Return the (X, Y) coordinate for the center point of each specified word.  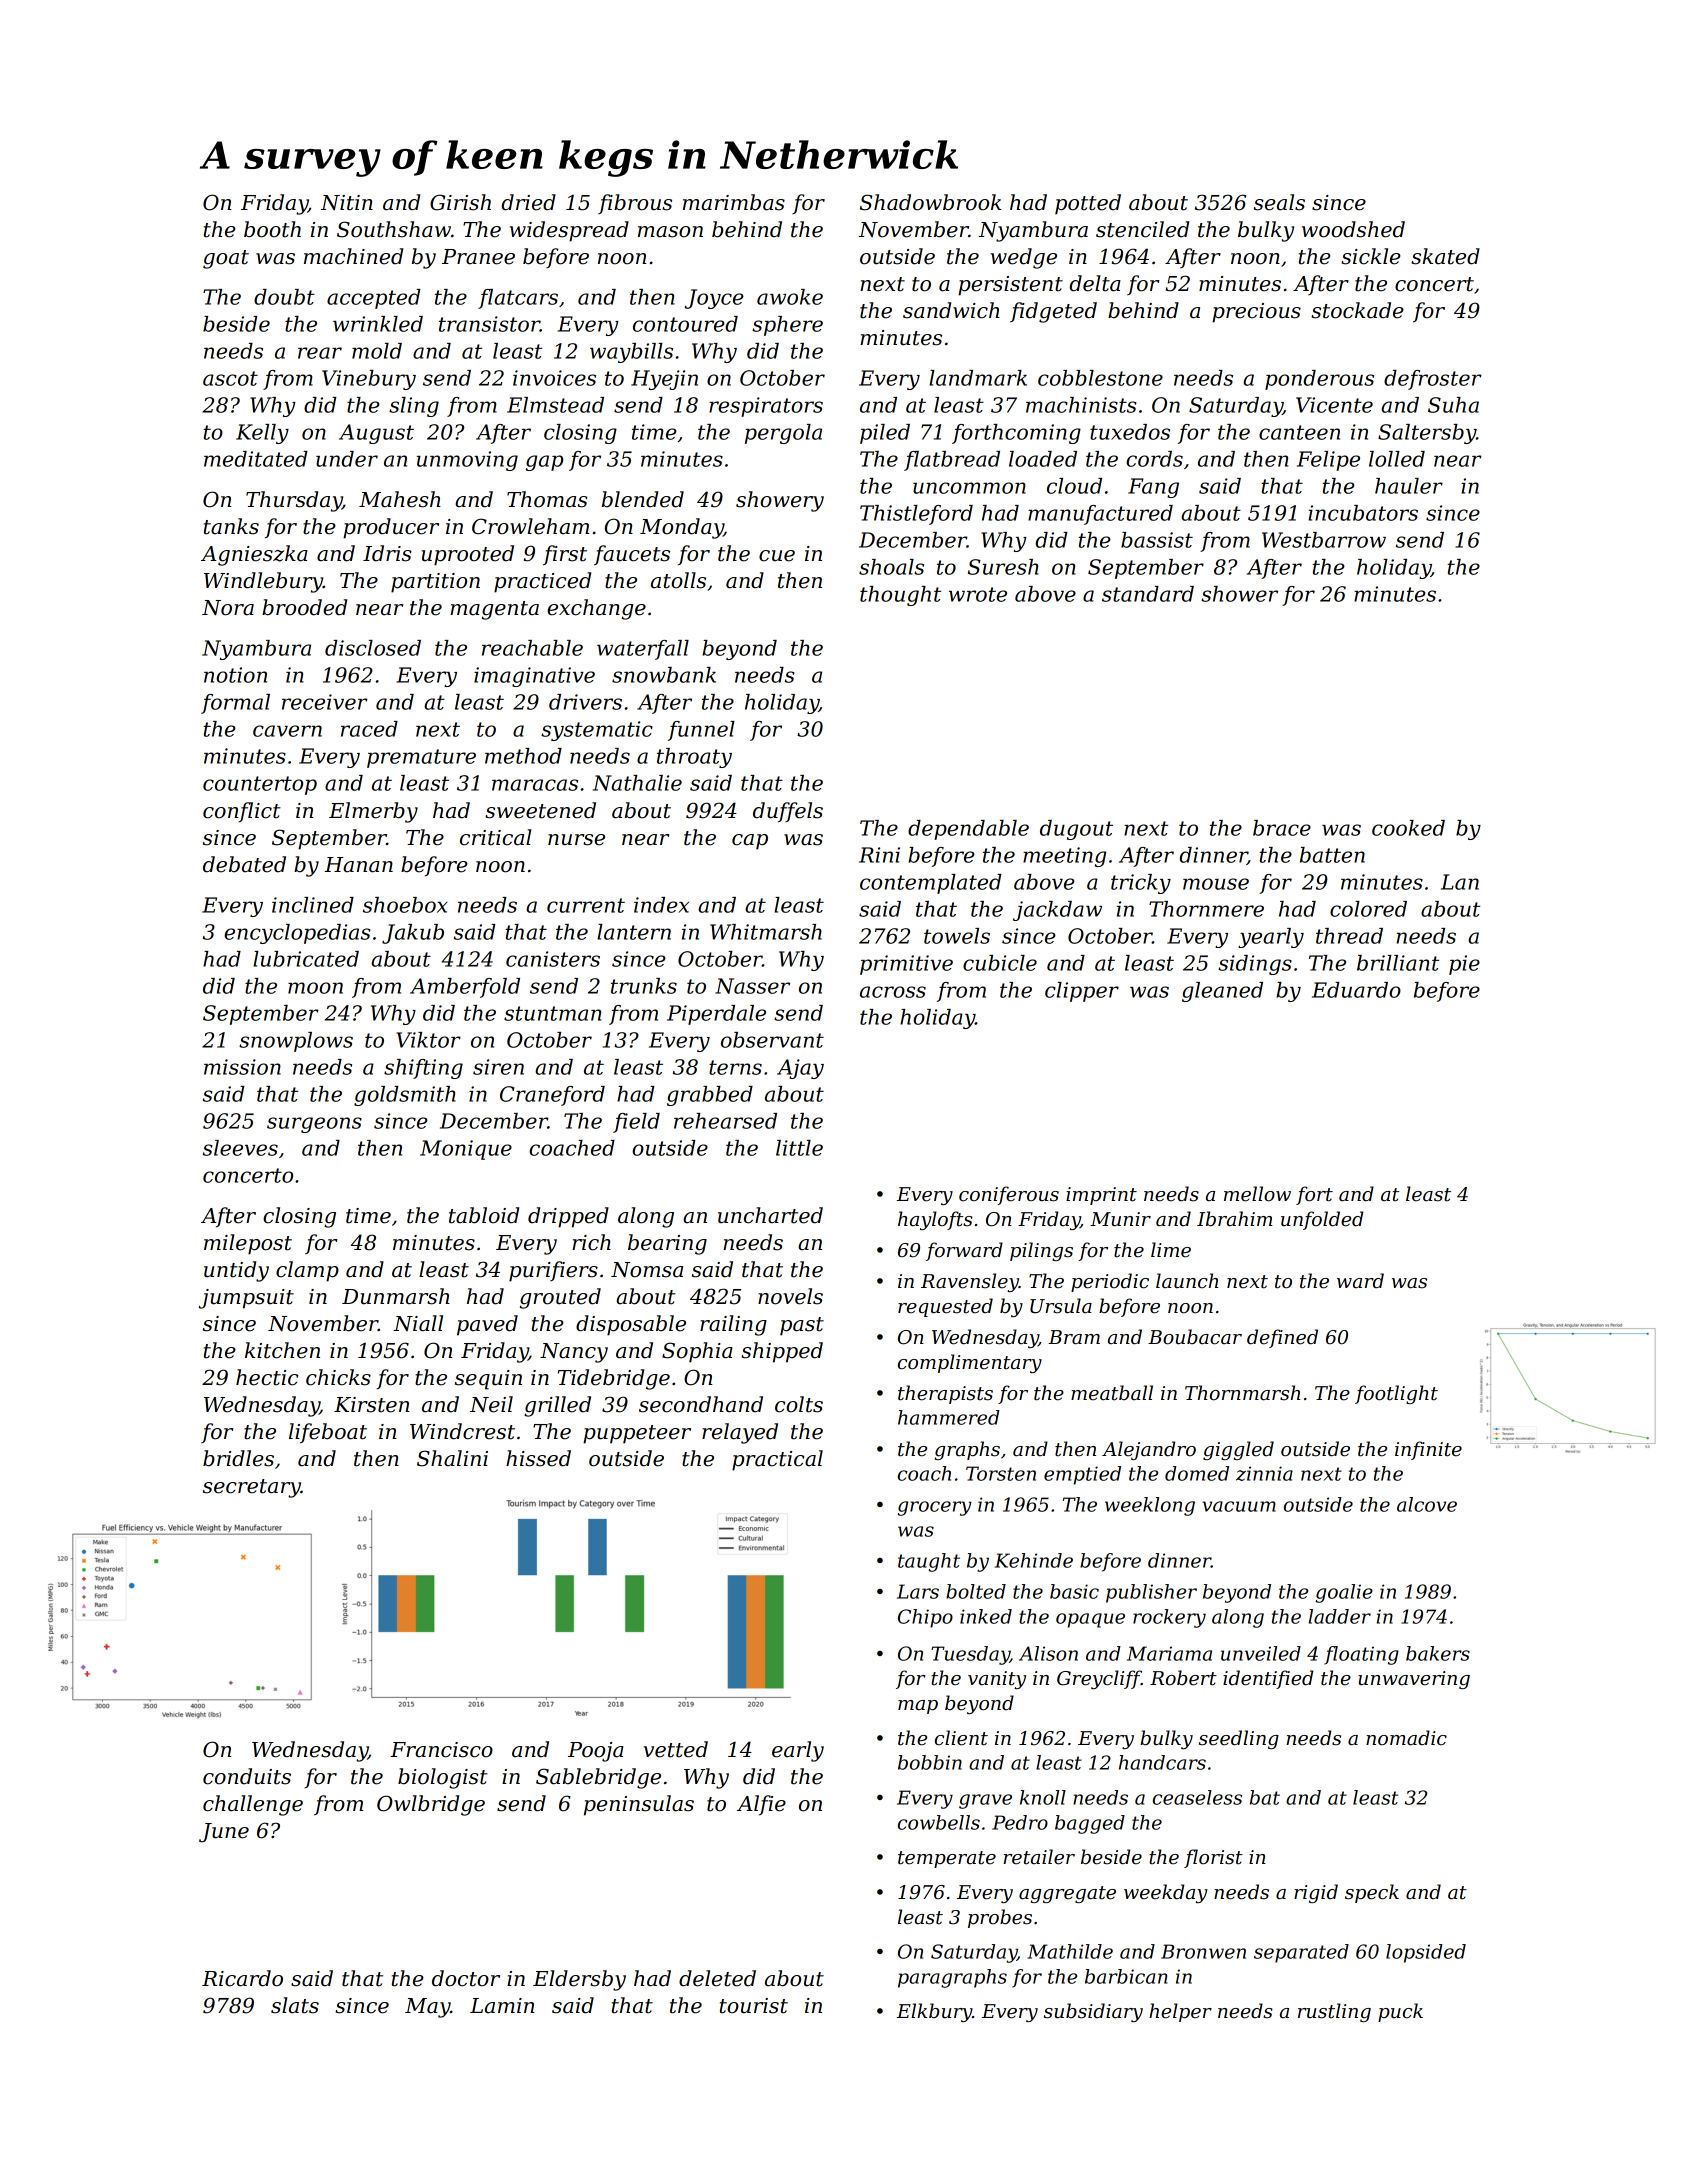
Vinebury (369, 380)
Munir (1120, 1219)
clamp (307, 1271)
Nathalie (637, 783)
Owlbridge (431, 1805)
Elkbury (934, 2012)
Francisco (441, 1750)
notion (235, 675)
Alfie (761, 1805)
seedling (1239, 1739)
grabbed (710, 1096)
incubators (1363, 513)
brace (1282, 828)
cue (777, 556)
